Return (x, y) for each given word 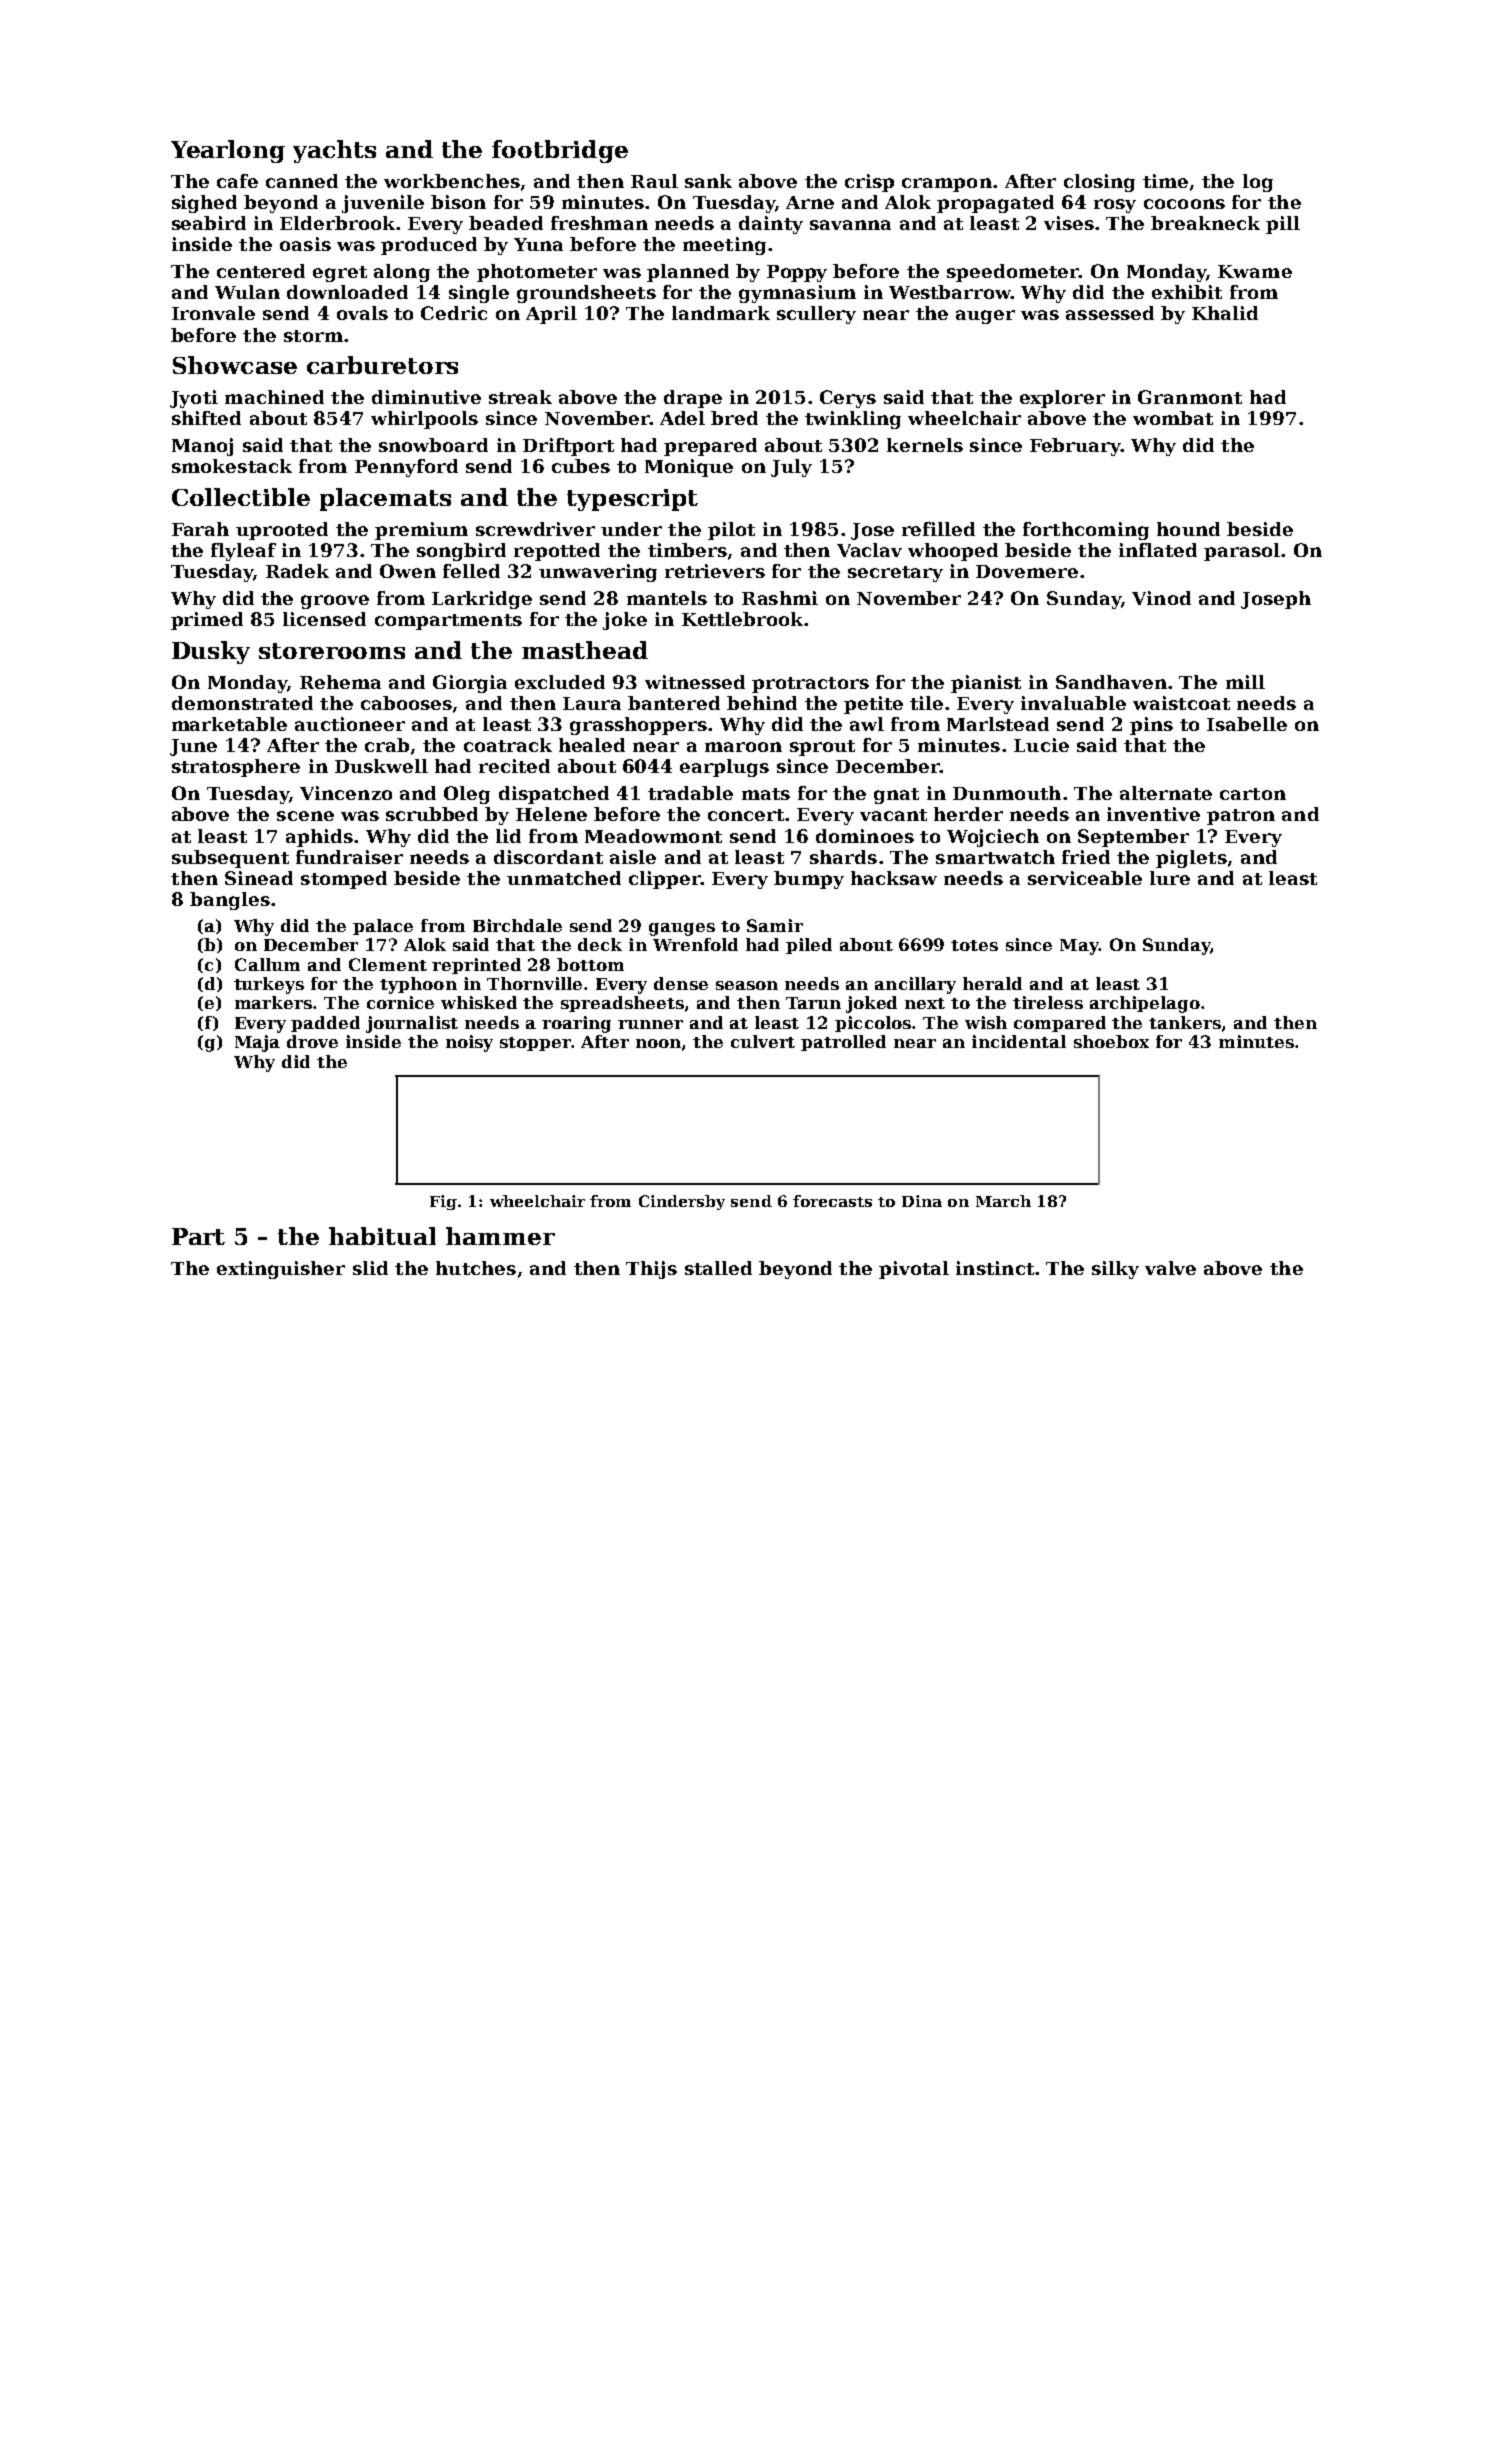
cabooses (406, 703)
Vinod (1161, 598)
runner (650, 1024)
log (1258, 183)
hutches (476, 1268)
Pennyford (406, 468)
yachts (334, 151)
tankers (1185, 1022)
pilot (731, 531)
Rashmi (780, 598)
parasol (1242, 552)
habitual (382, 1236)
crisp (869, 183)
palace (383, 927)
